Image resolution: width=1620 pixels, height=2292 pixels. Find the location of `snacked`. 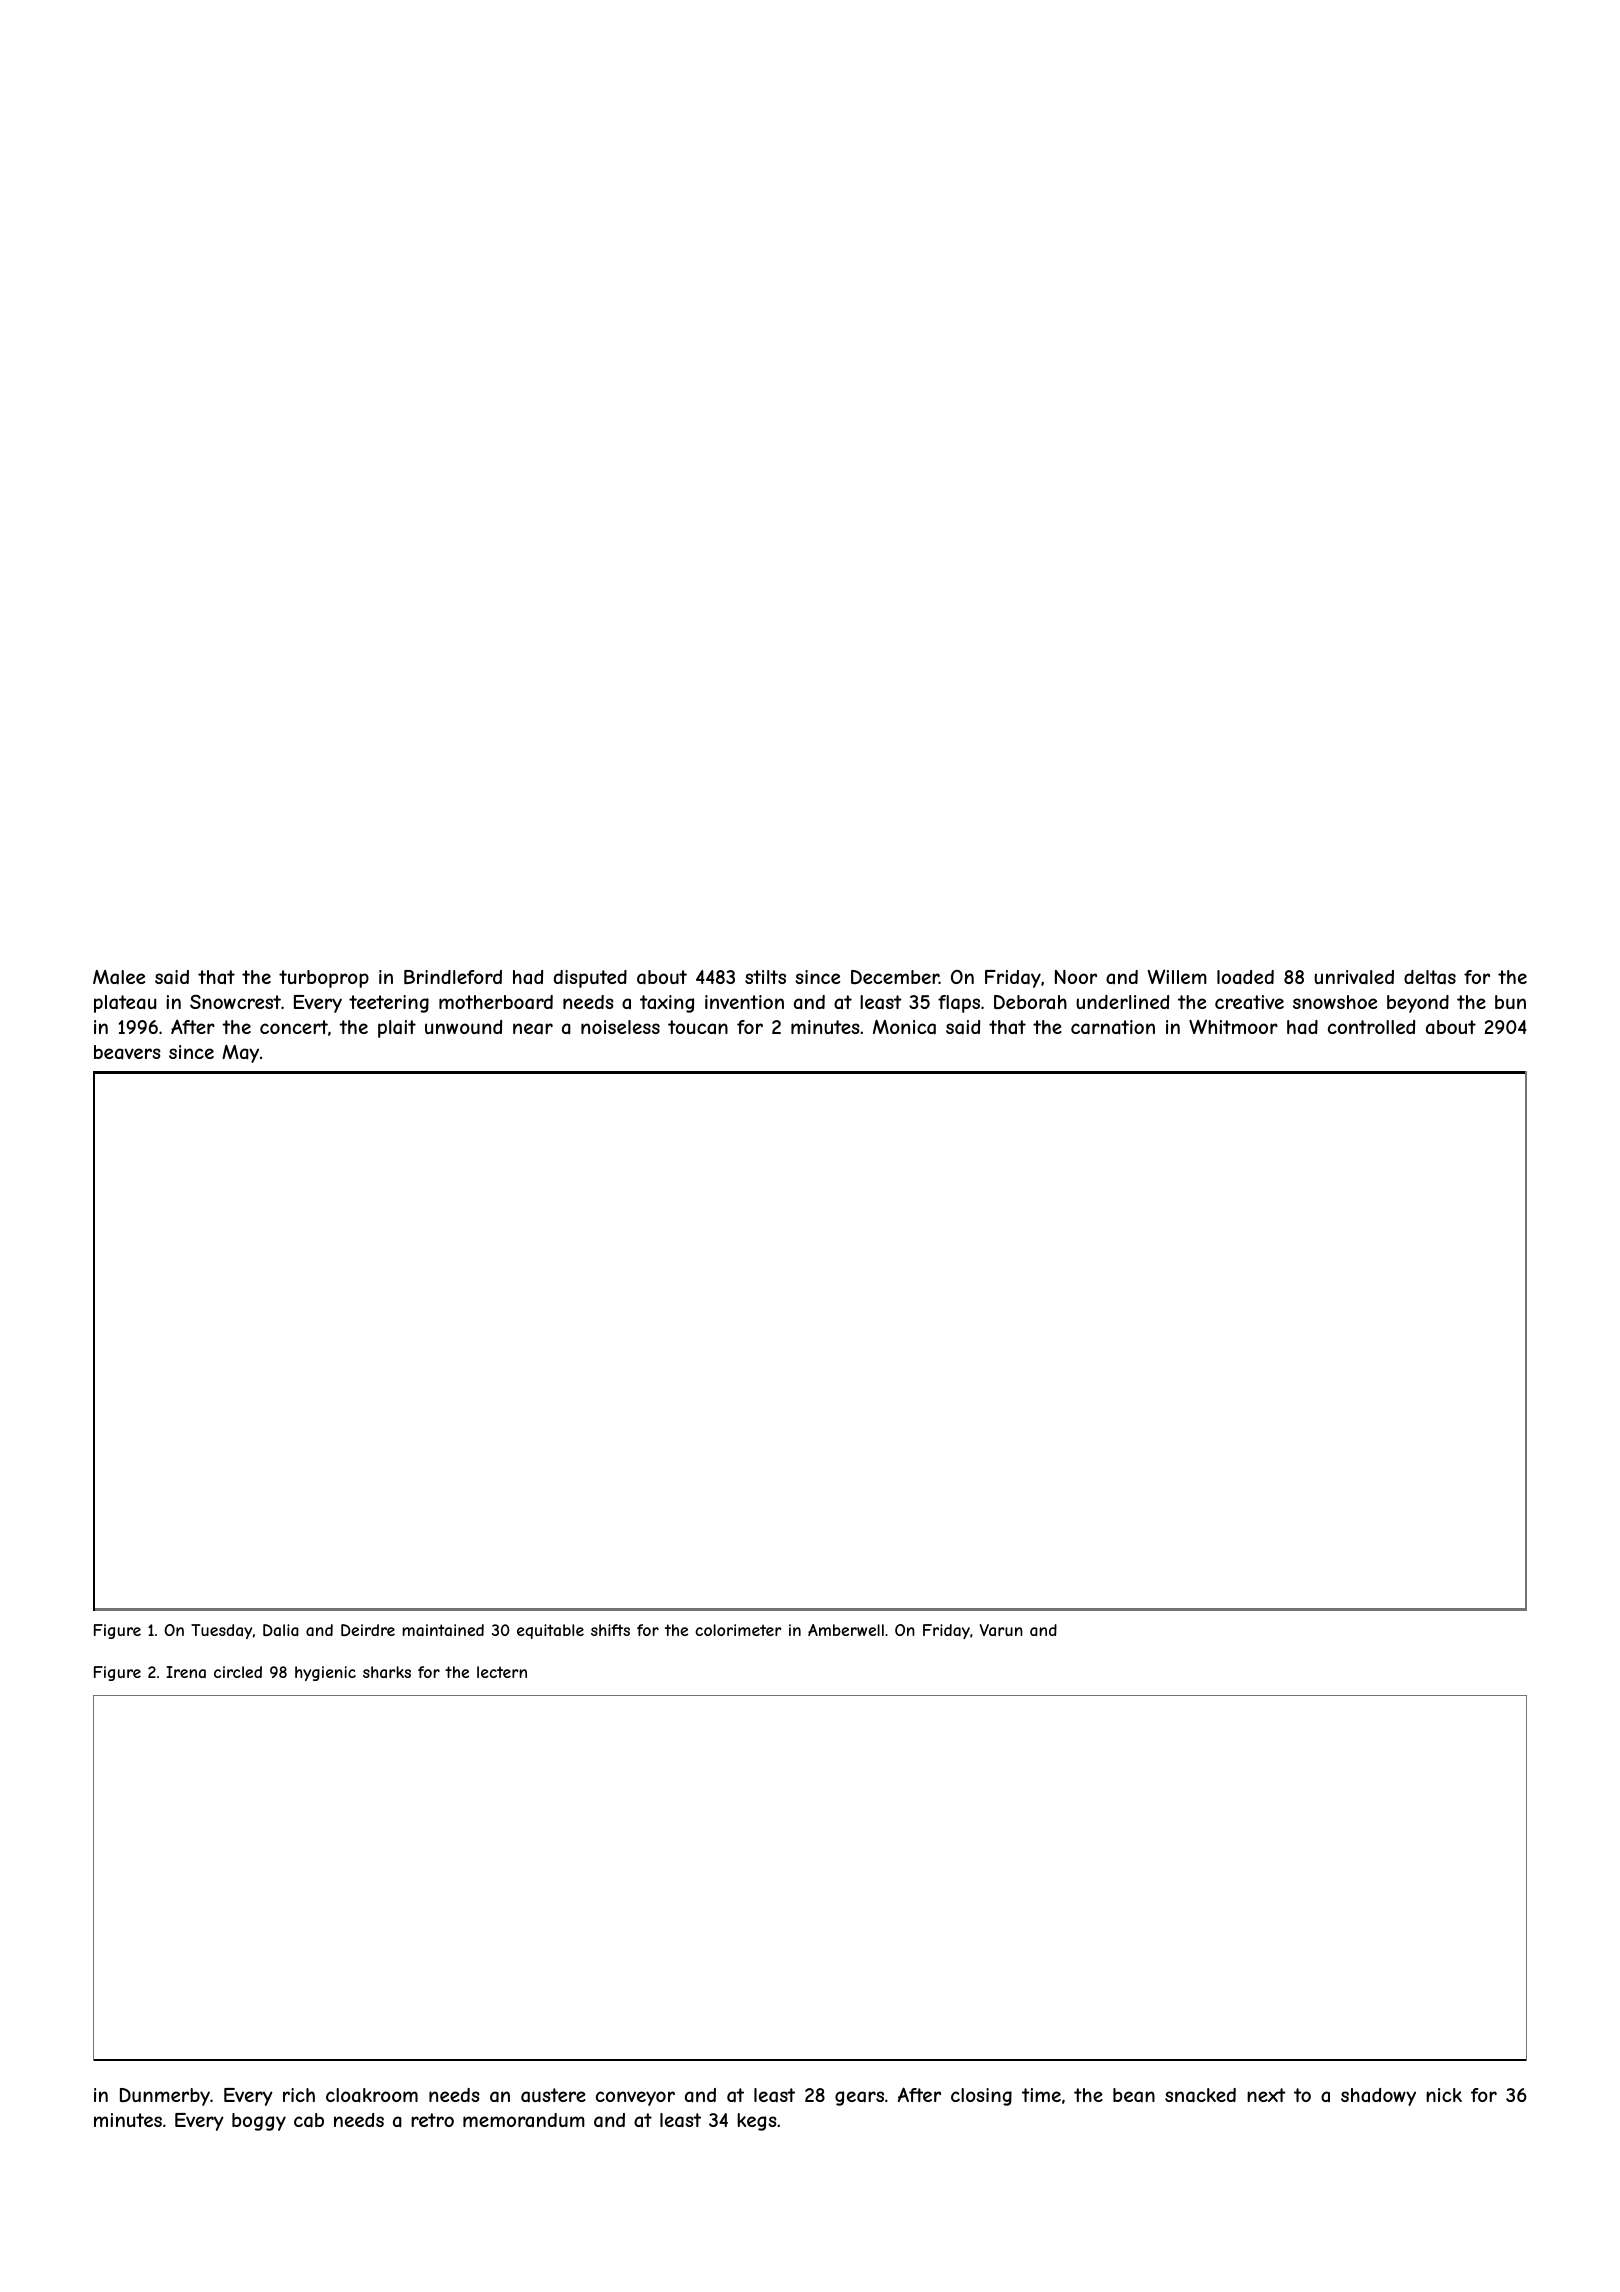

snacked is located at coordinates (1200, 2095).
